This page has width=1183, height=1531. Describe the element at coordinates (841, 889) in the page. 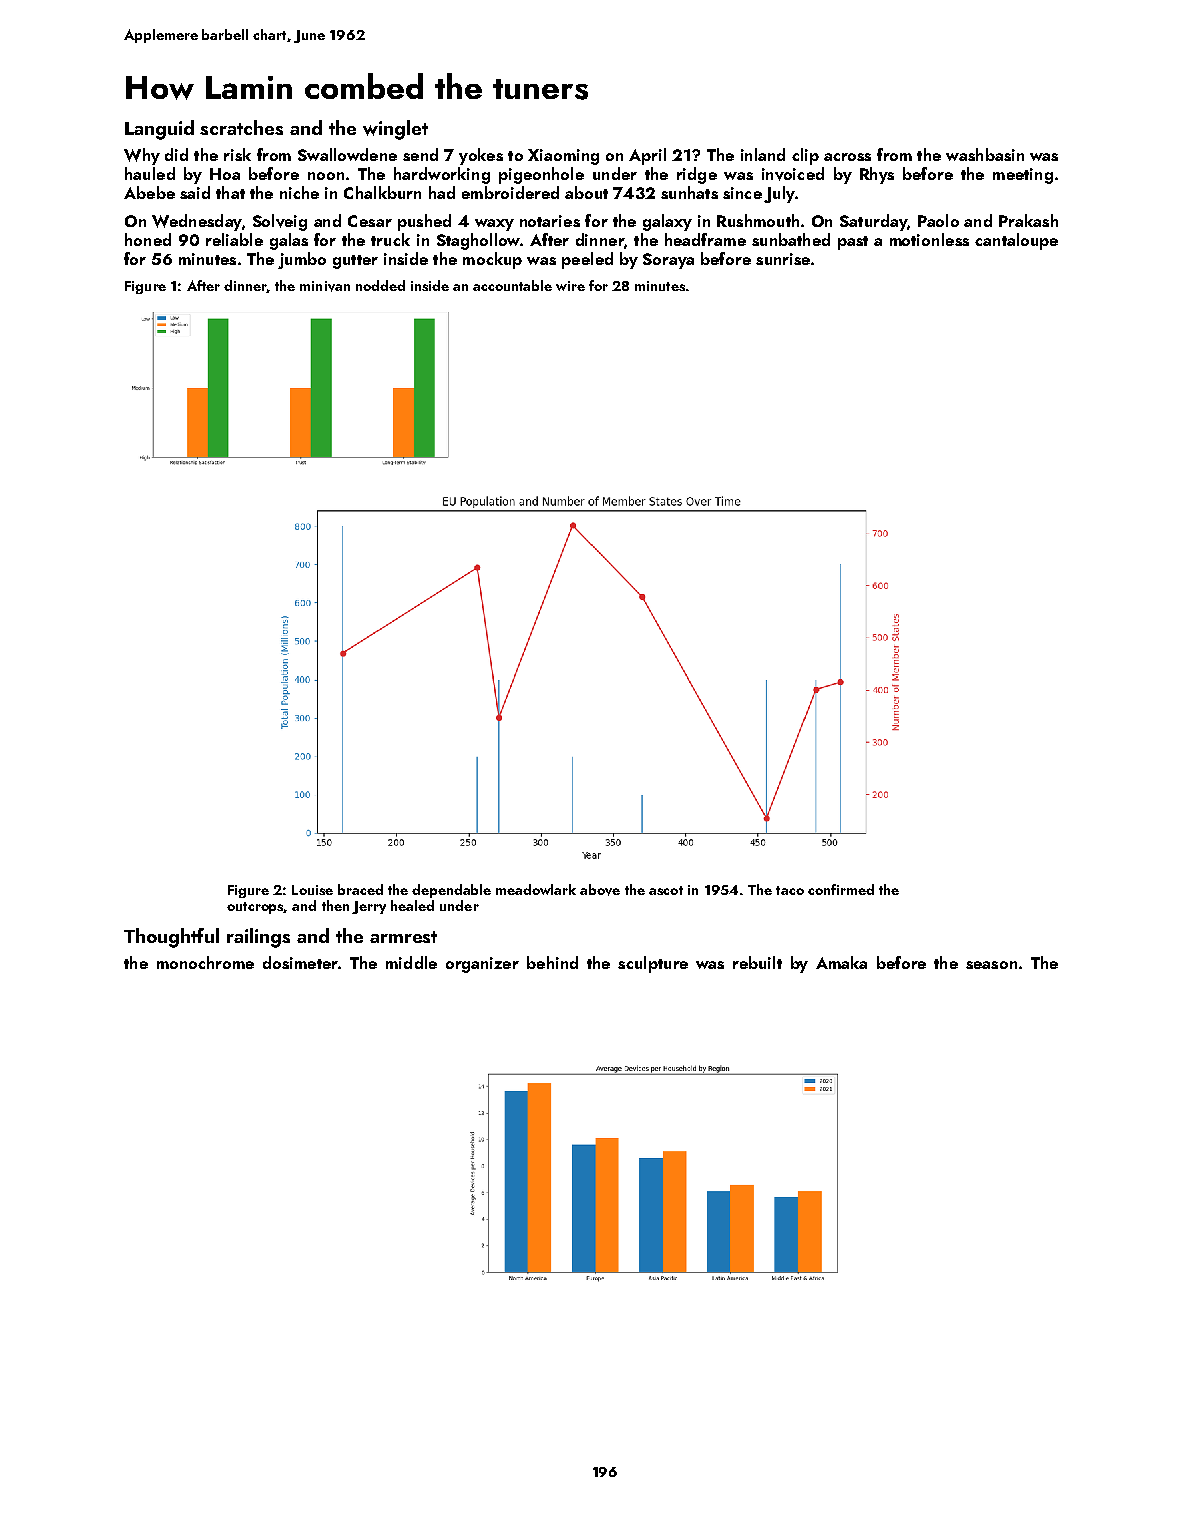

I see `confirmed` at that location.
